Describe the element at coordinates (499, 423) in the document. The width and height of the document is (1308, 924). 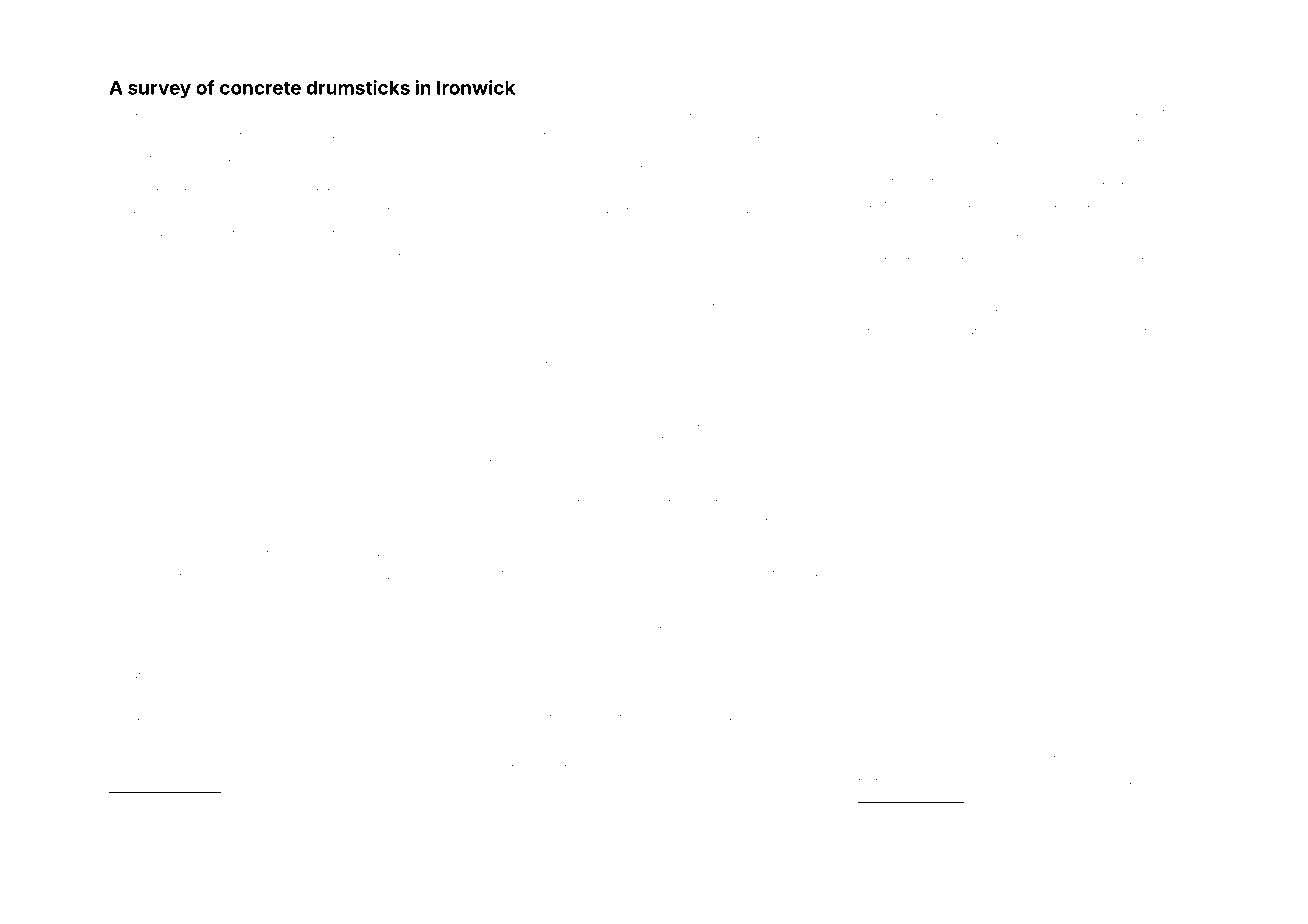
I see `brakes` at that location.
